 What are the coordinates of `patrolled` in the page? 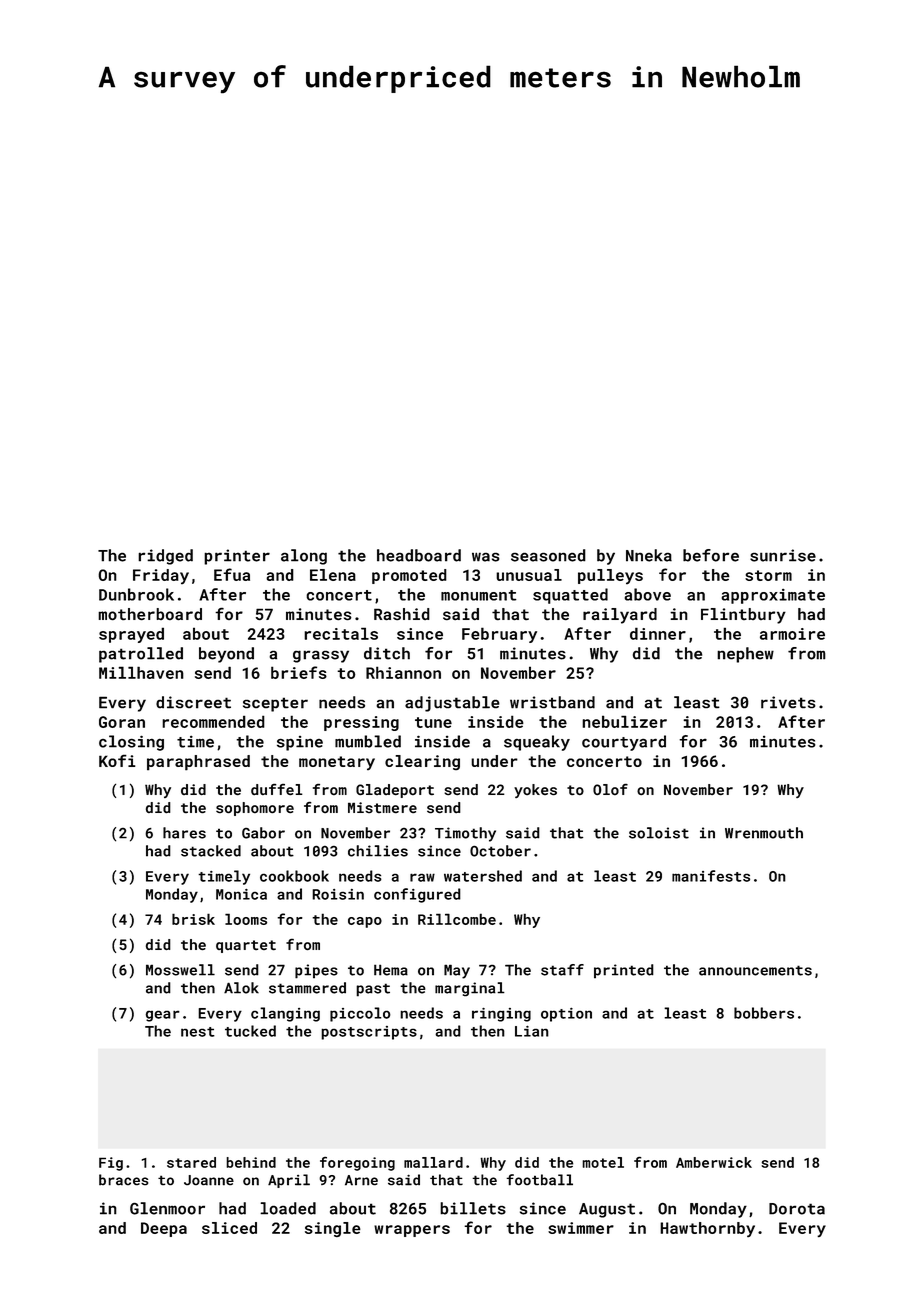 It's located at (141, 655).
